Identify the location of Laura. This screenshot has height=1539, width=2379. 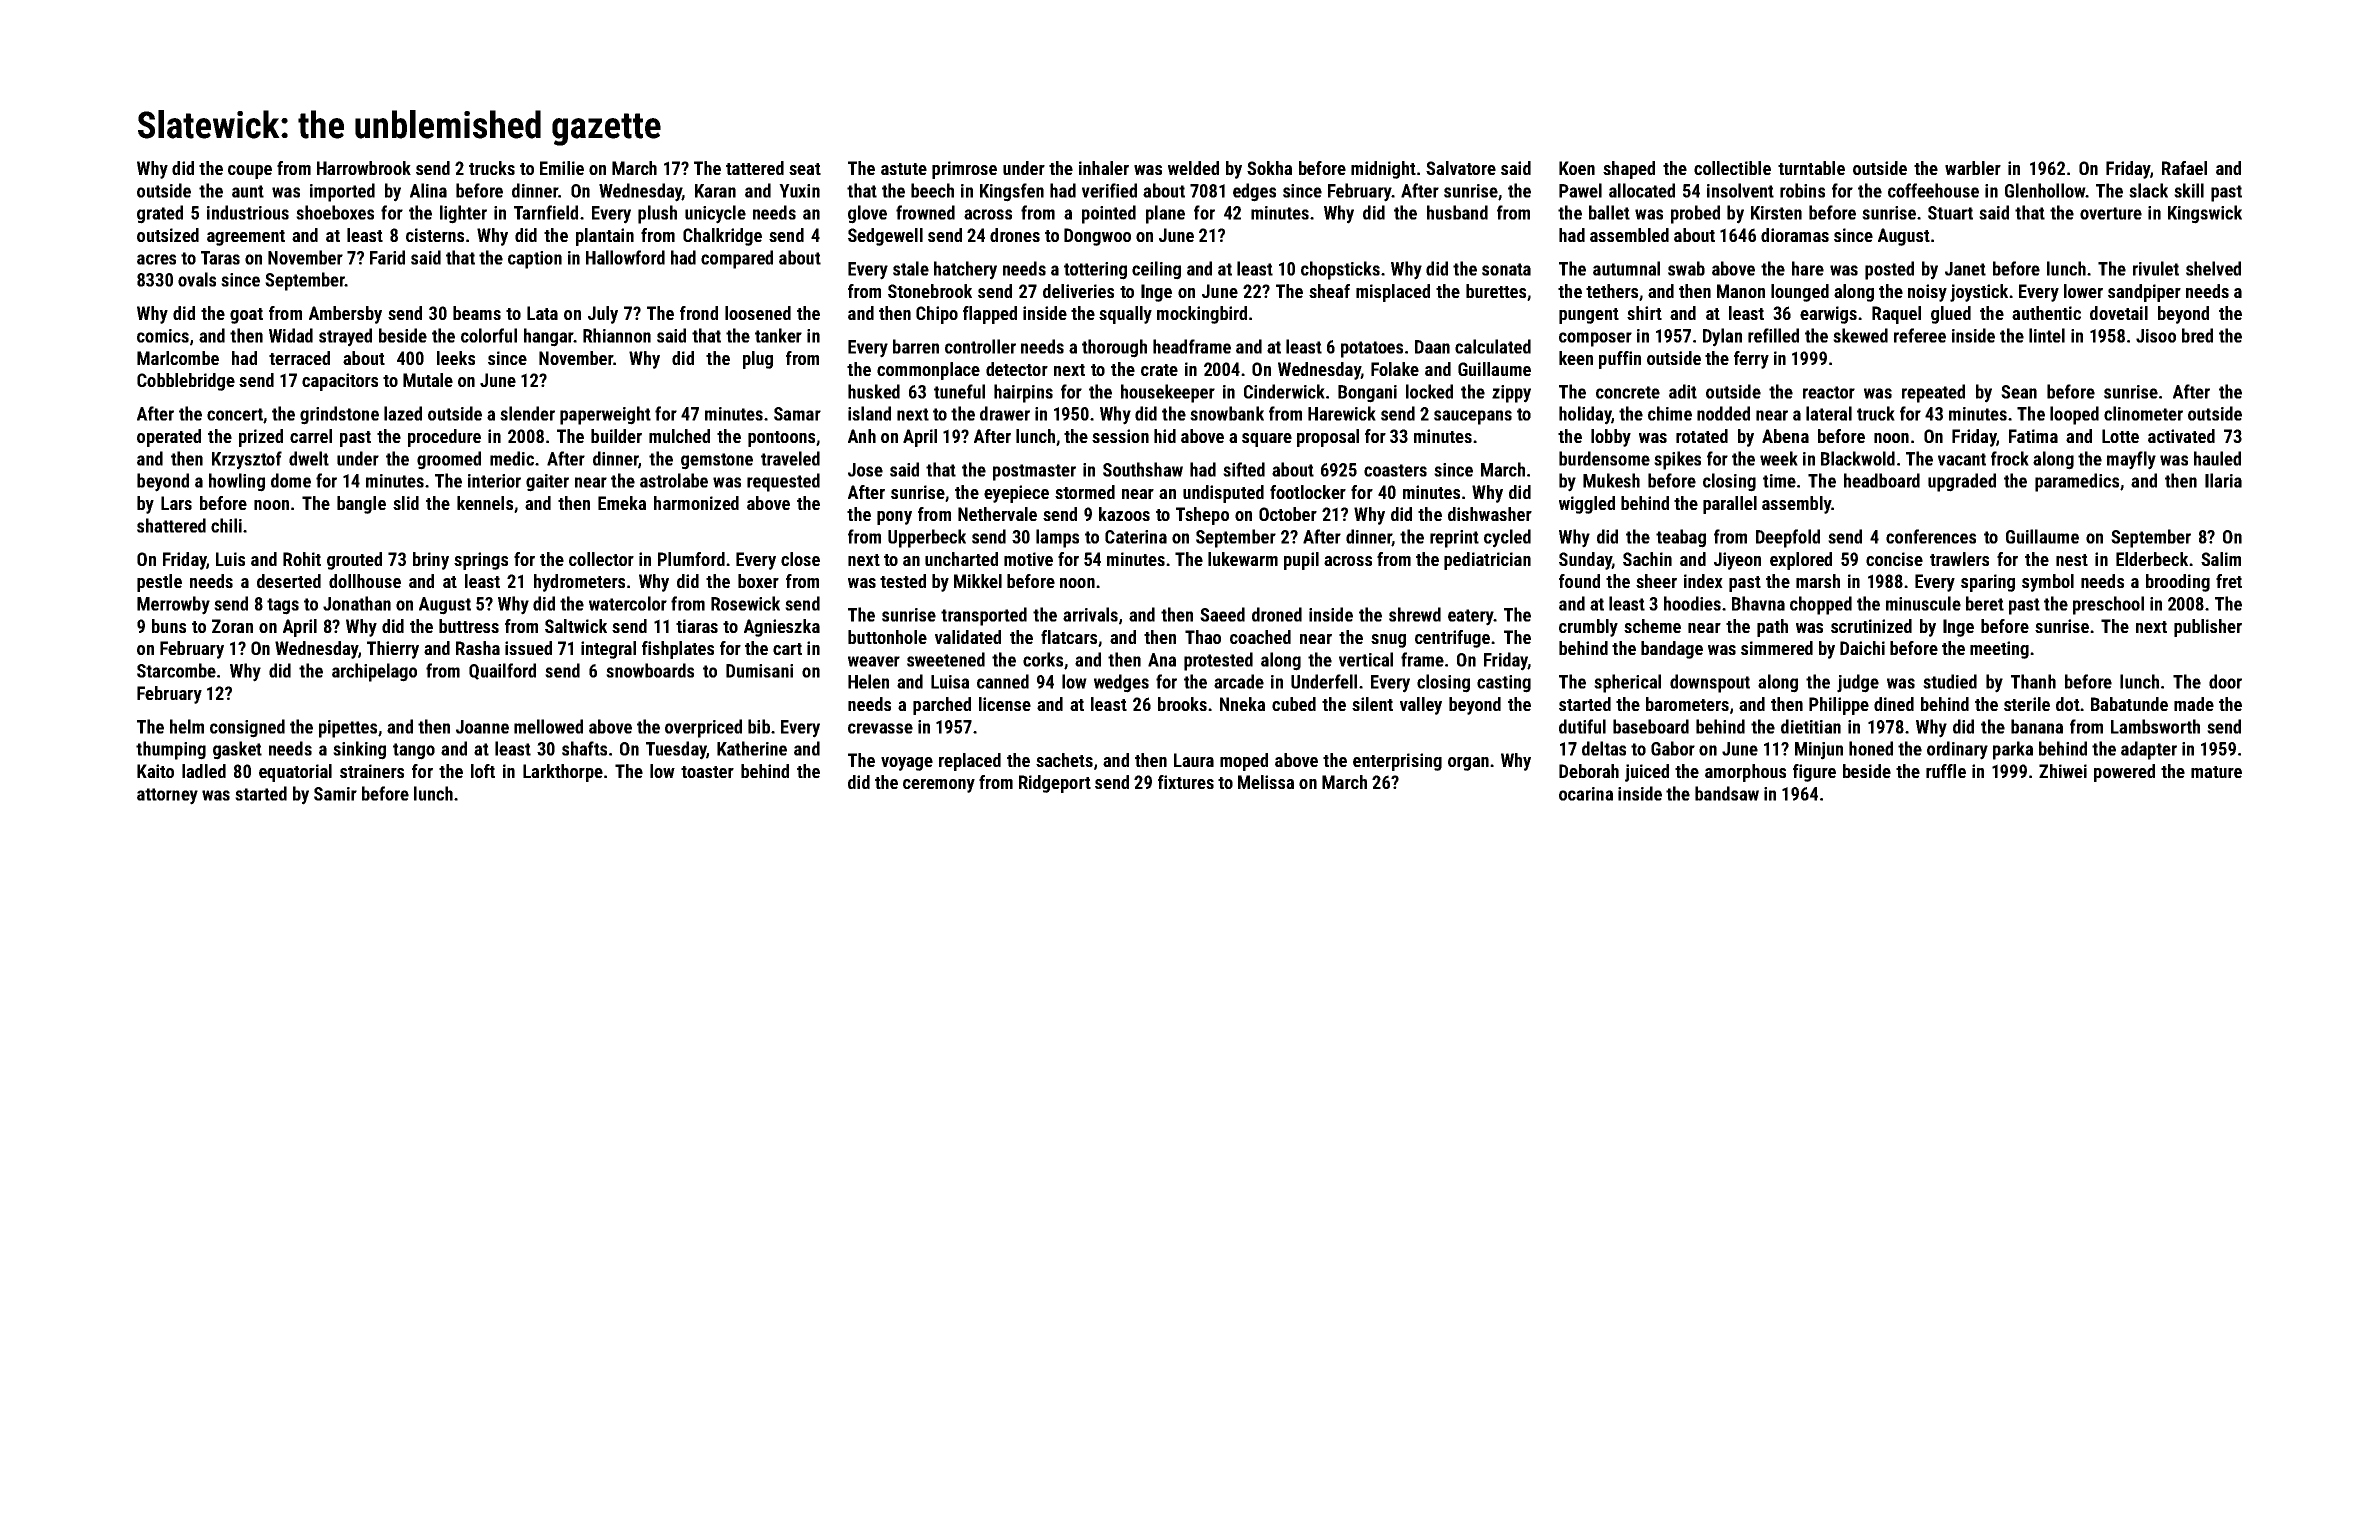
(1194, 760).
